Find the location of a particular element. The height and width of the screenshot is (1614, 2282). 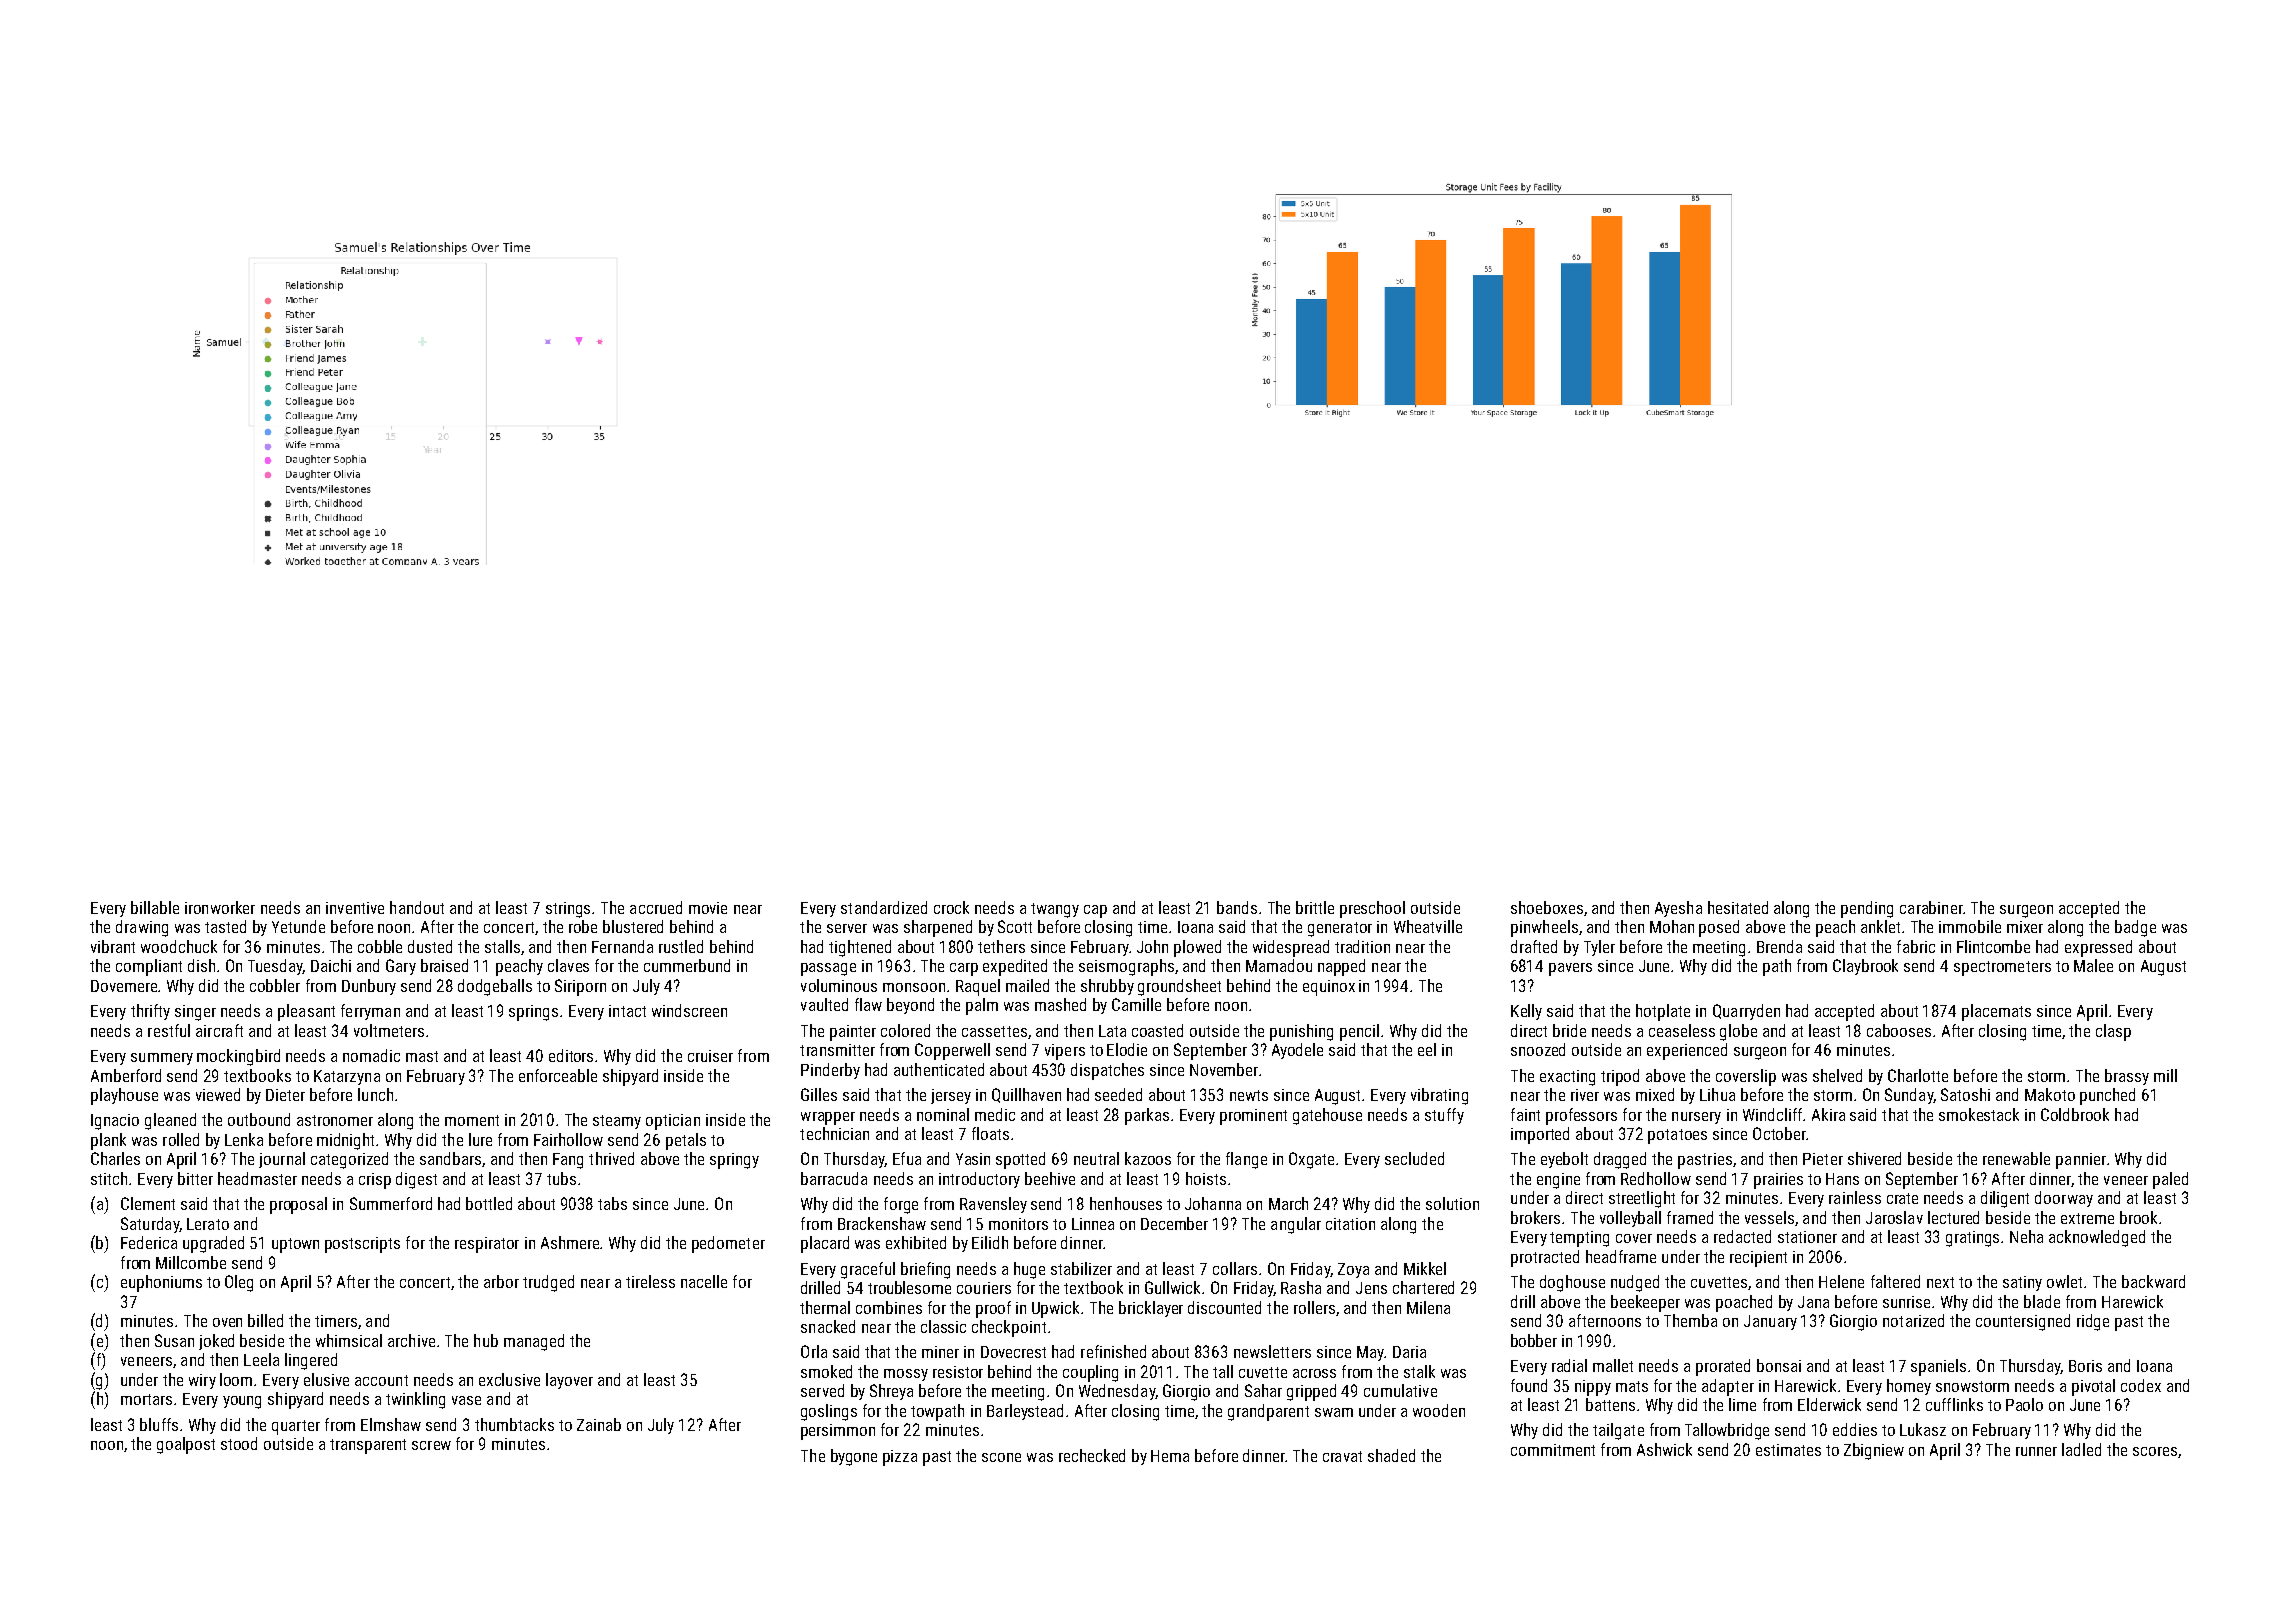

oven is located at coordinates (227, 1322).
